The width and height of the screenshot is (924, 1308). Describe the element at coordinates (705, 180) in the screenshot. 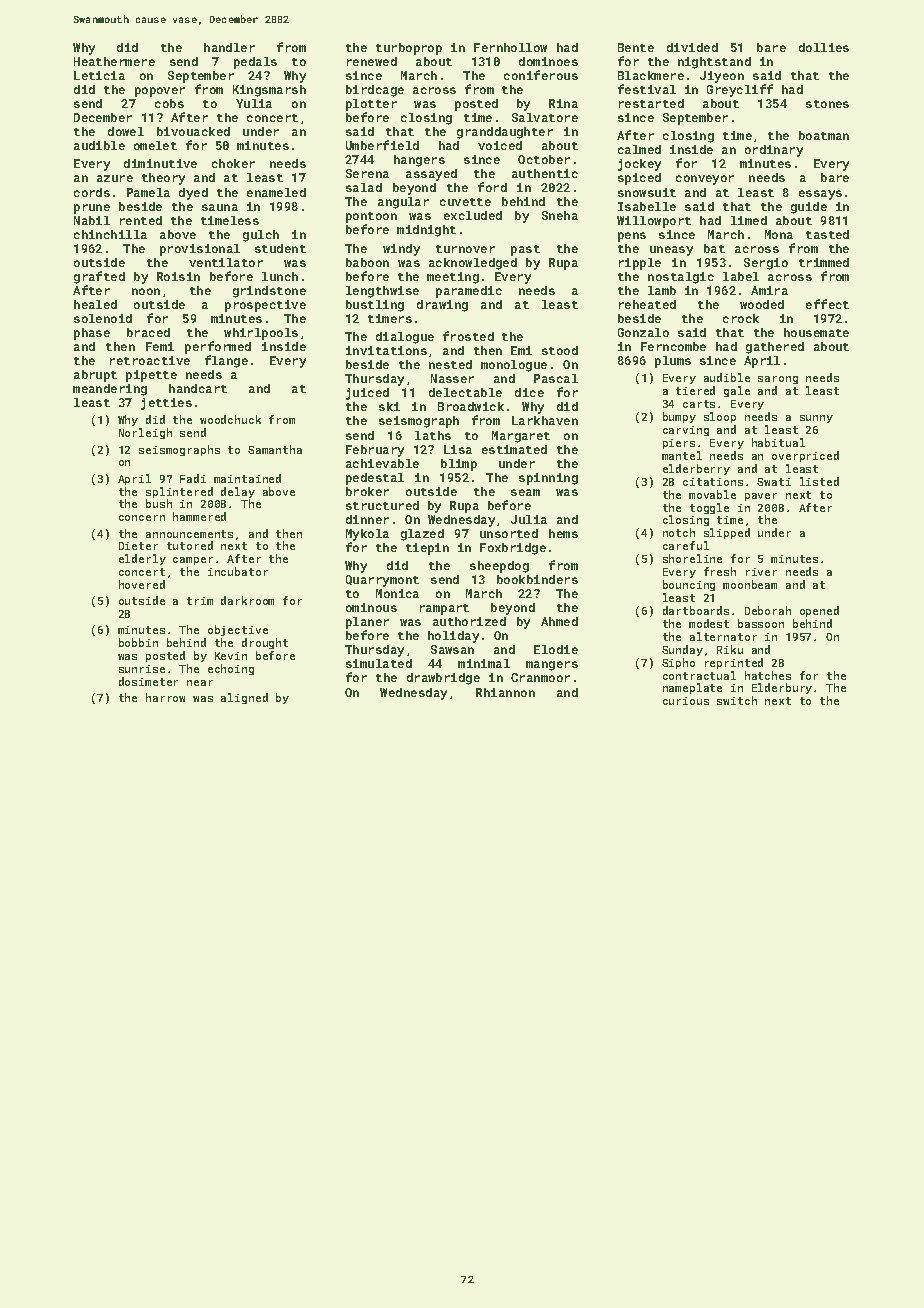

I see `conveyor` at that location.
